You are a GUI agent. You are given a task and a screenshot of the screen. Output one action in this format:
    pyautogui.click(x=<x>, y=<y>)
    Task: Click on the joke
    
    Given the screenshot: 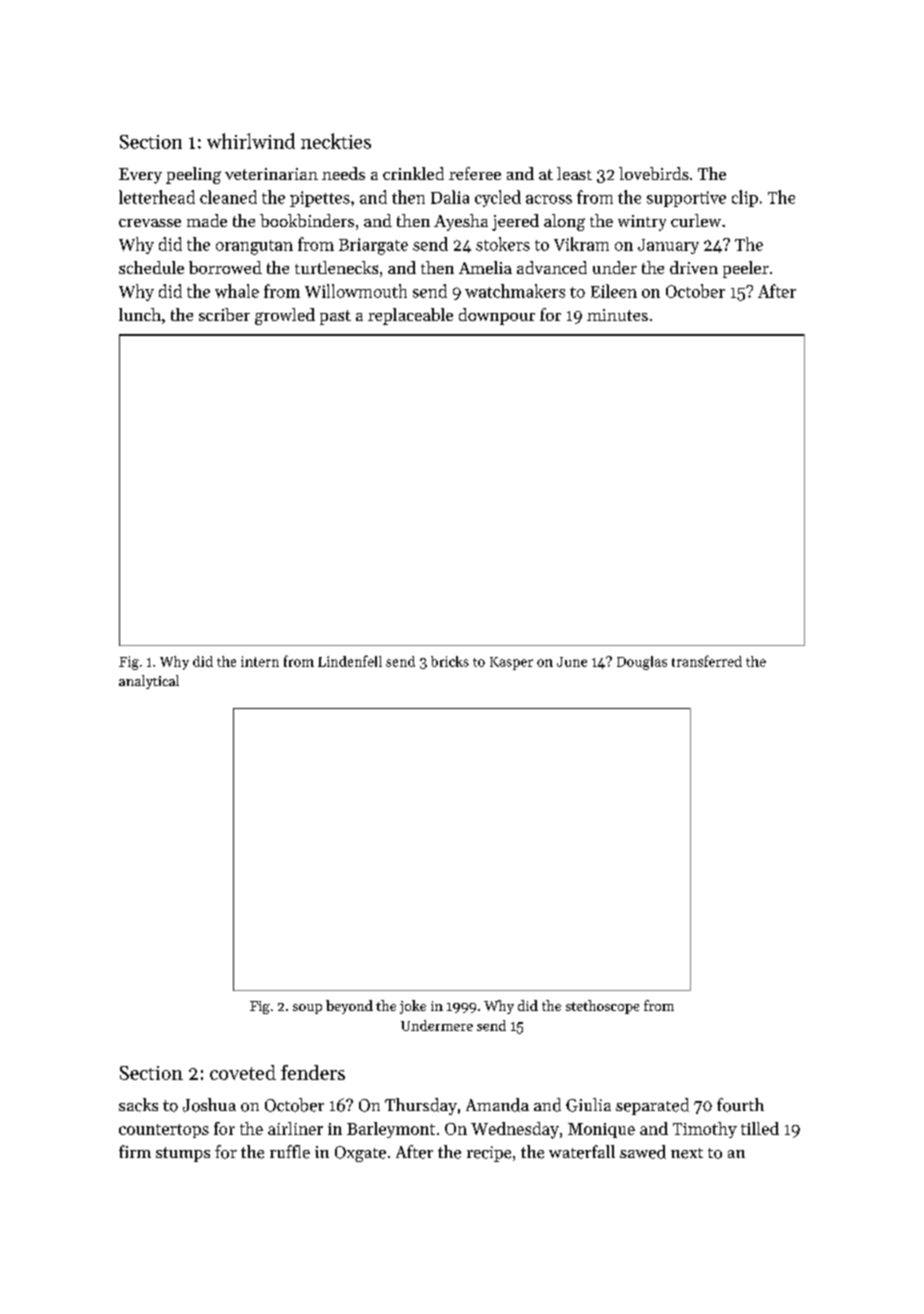 What is the action you would take?
    pyautogui.click(x=413, y=1007)
